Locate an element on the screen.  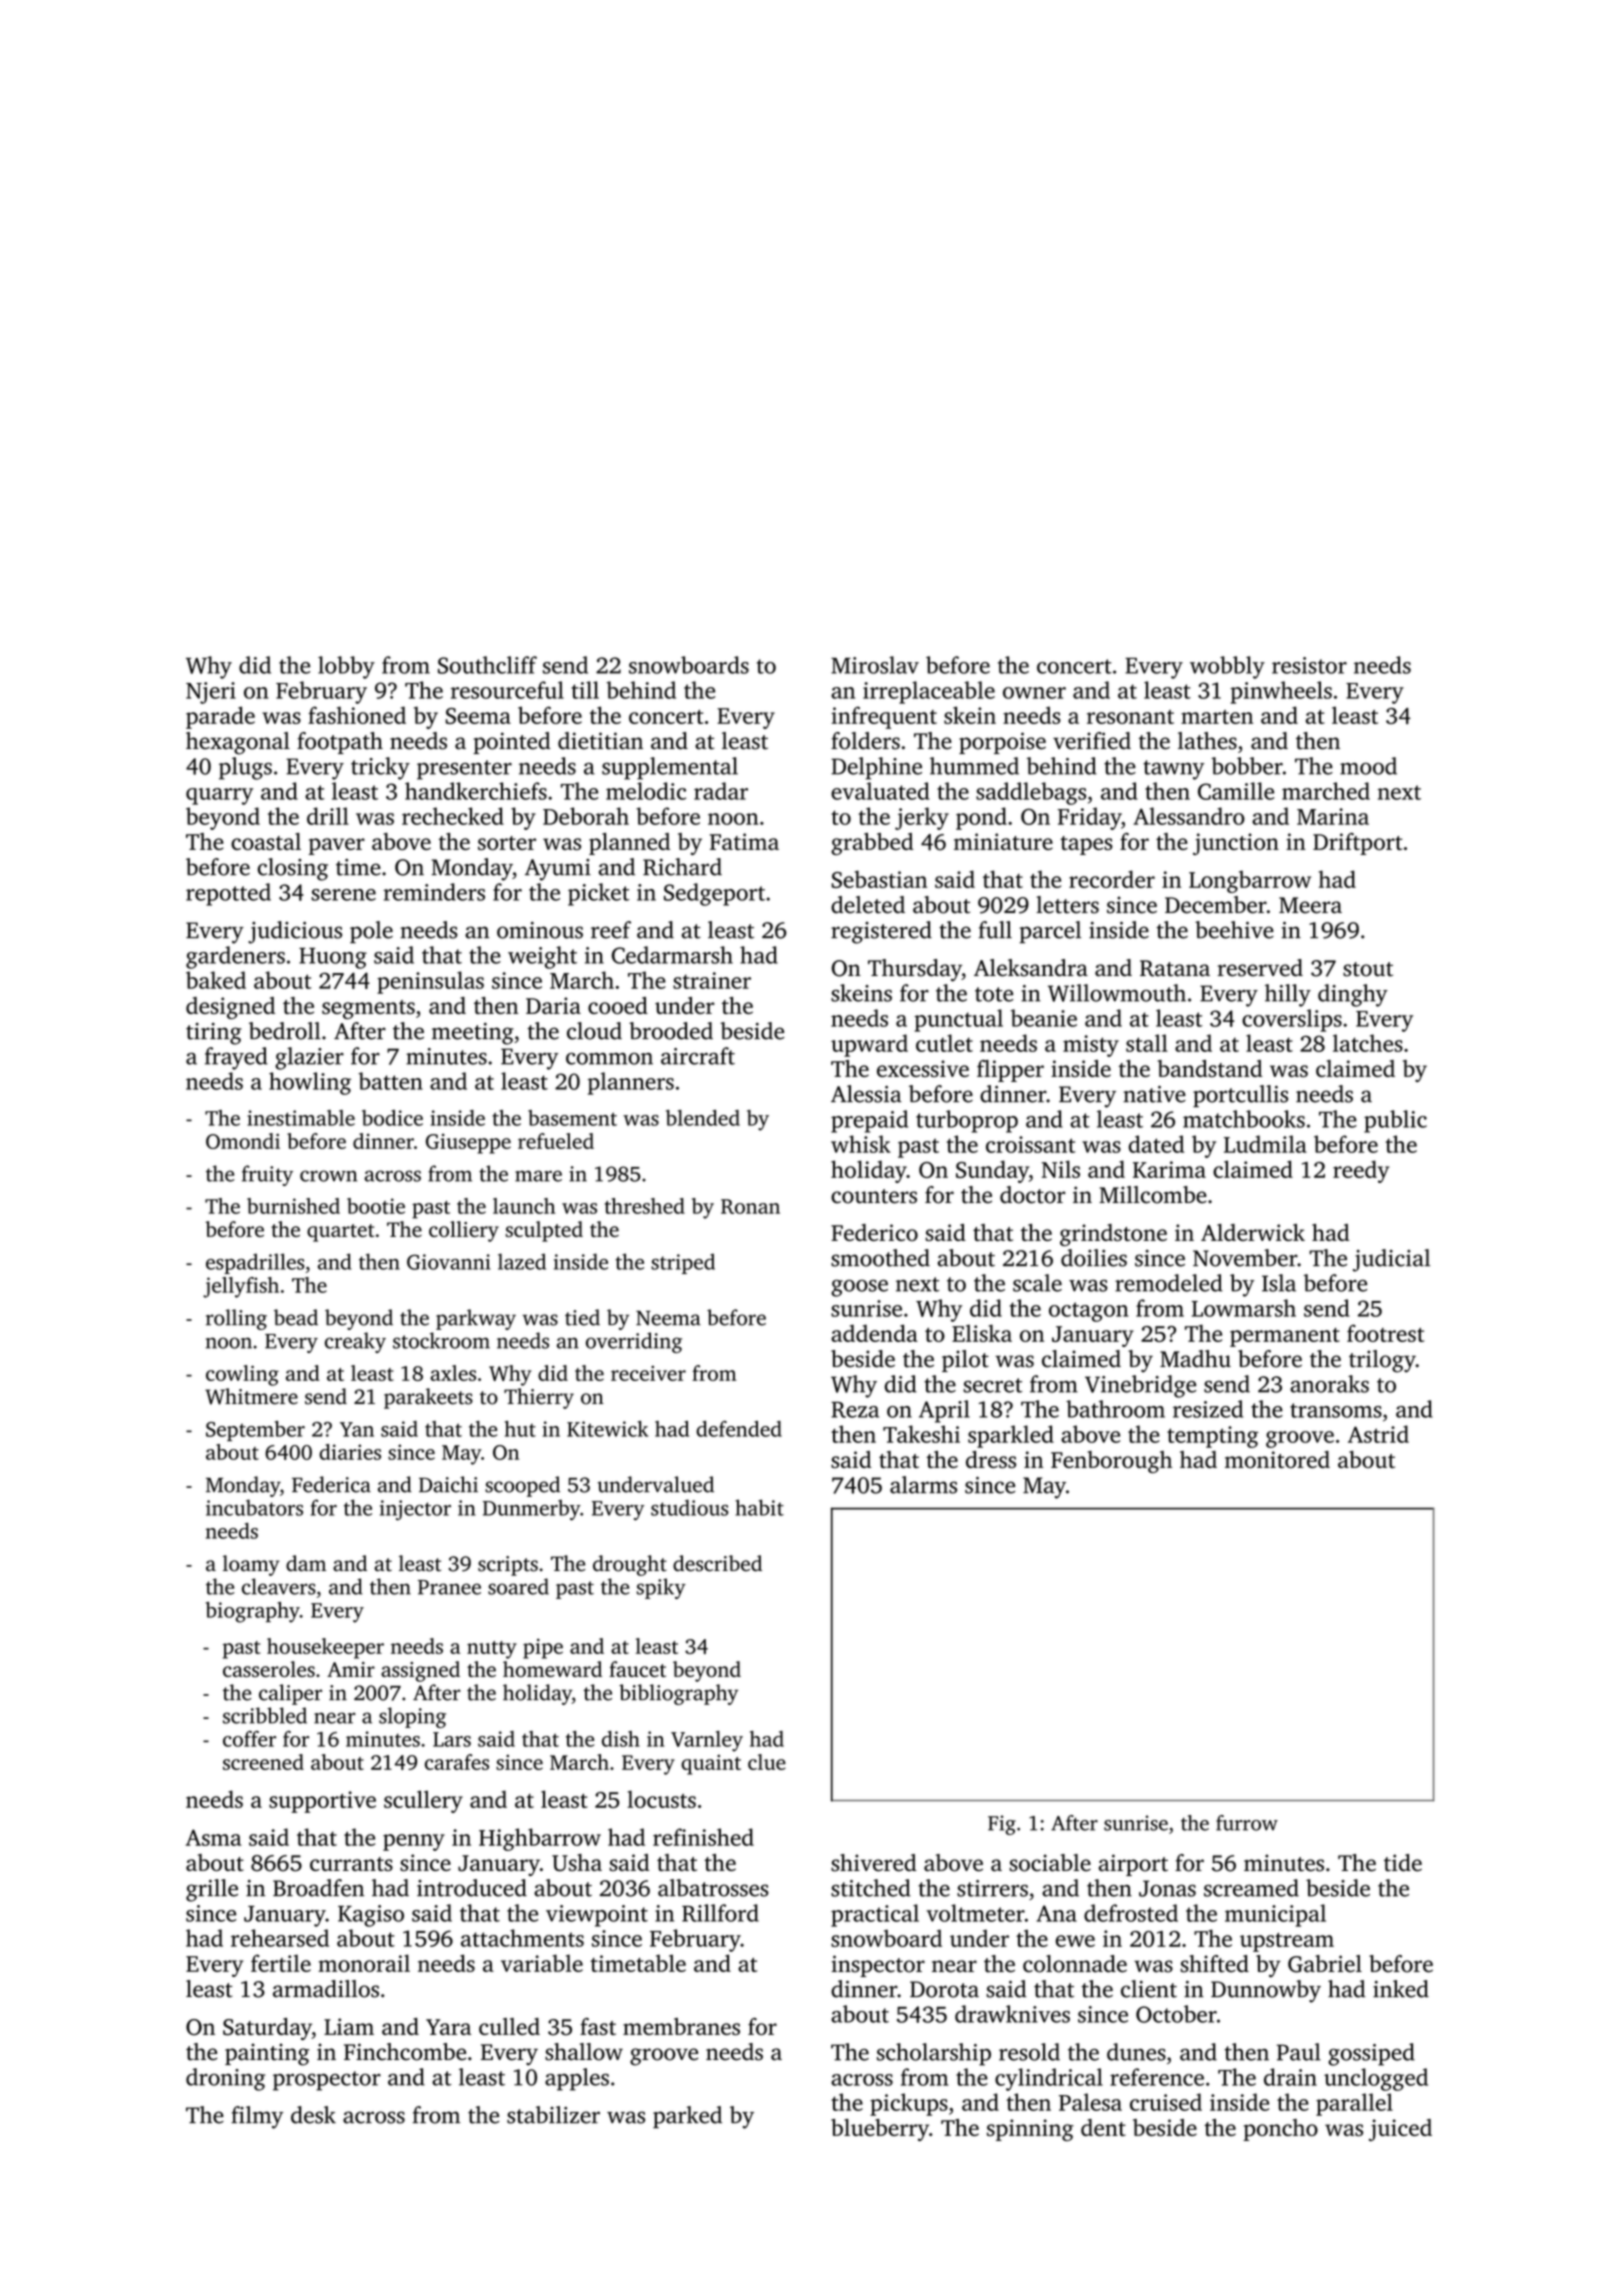
public is located at coordinates (1395, 1121).
